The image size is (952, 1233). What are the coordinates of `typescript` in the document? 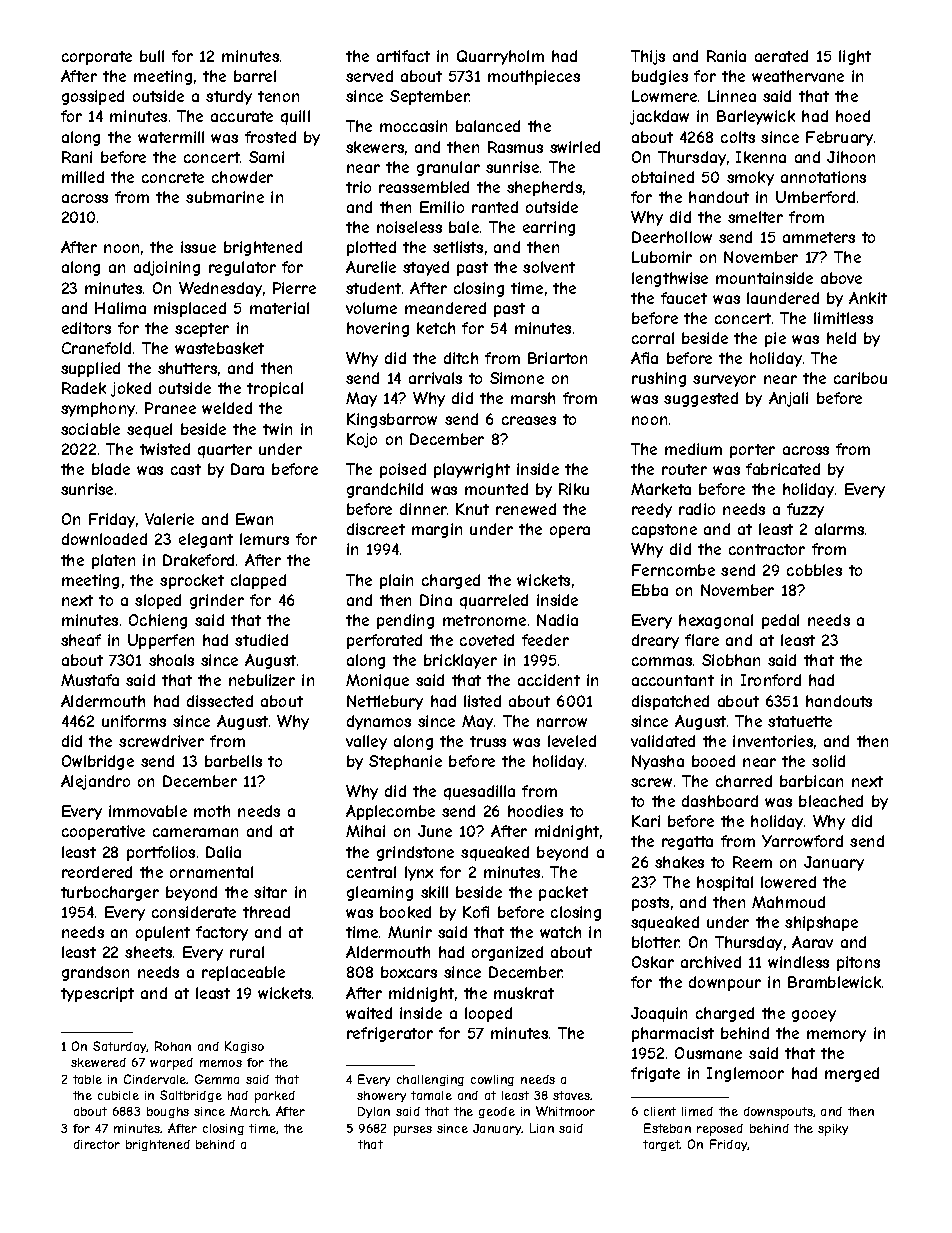 It's located at (97, 994).
